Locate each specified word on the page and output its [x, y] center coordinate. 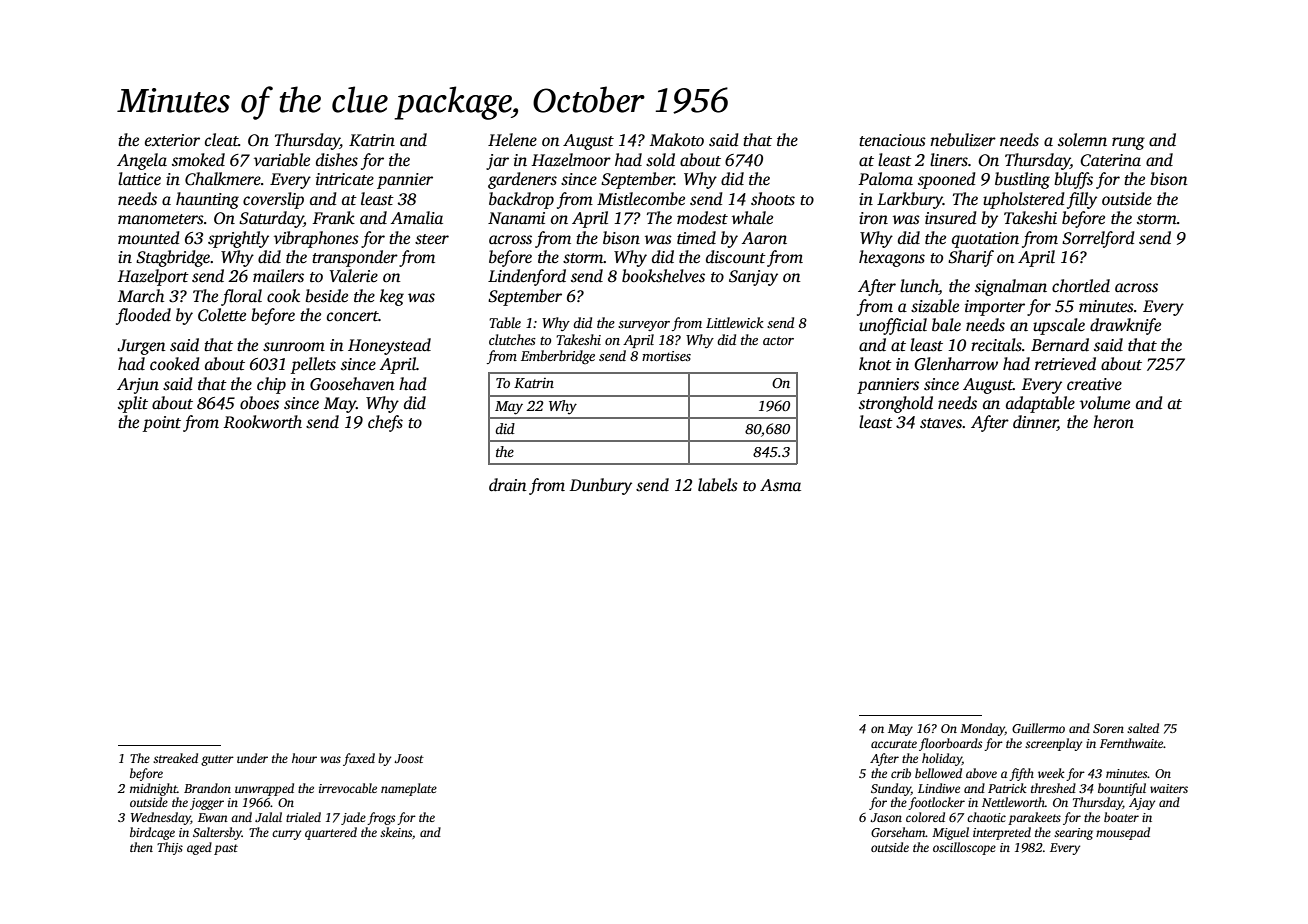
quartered [331, 833]
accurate [894, 744]
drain [507, 485]
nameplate [409, 789]
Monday [982, 729]
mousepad [1123, 833]
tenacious [892, 140]
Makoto [677, 140]
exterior [172, 140]
